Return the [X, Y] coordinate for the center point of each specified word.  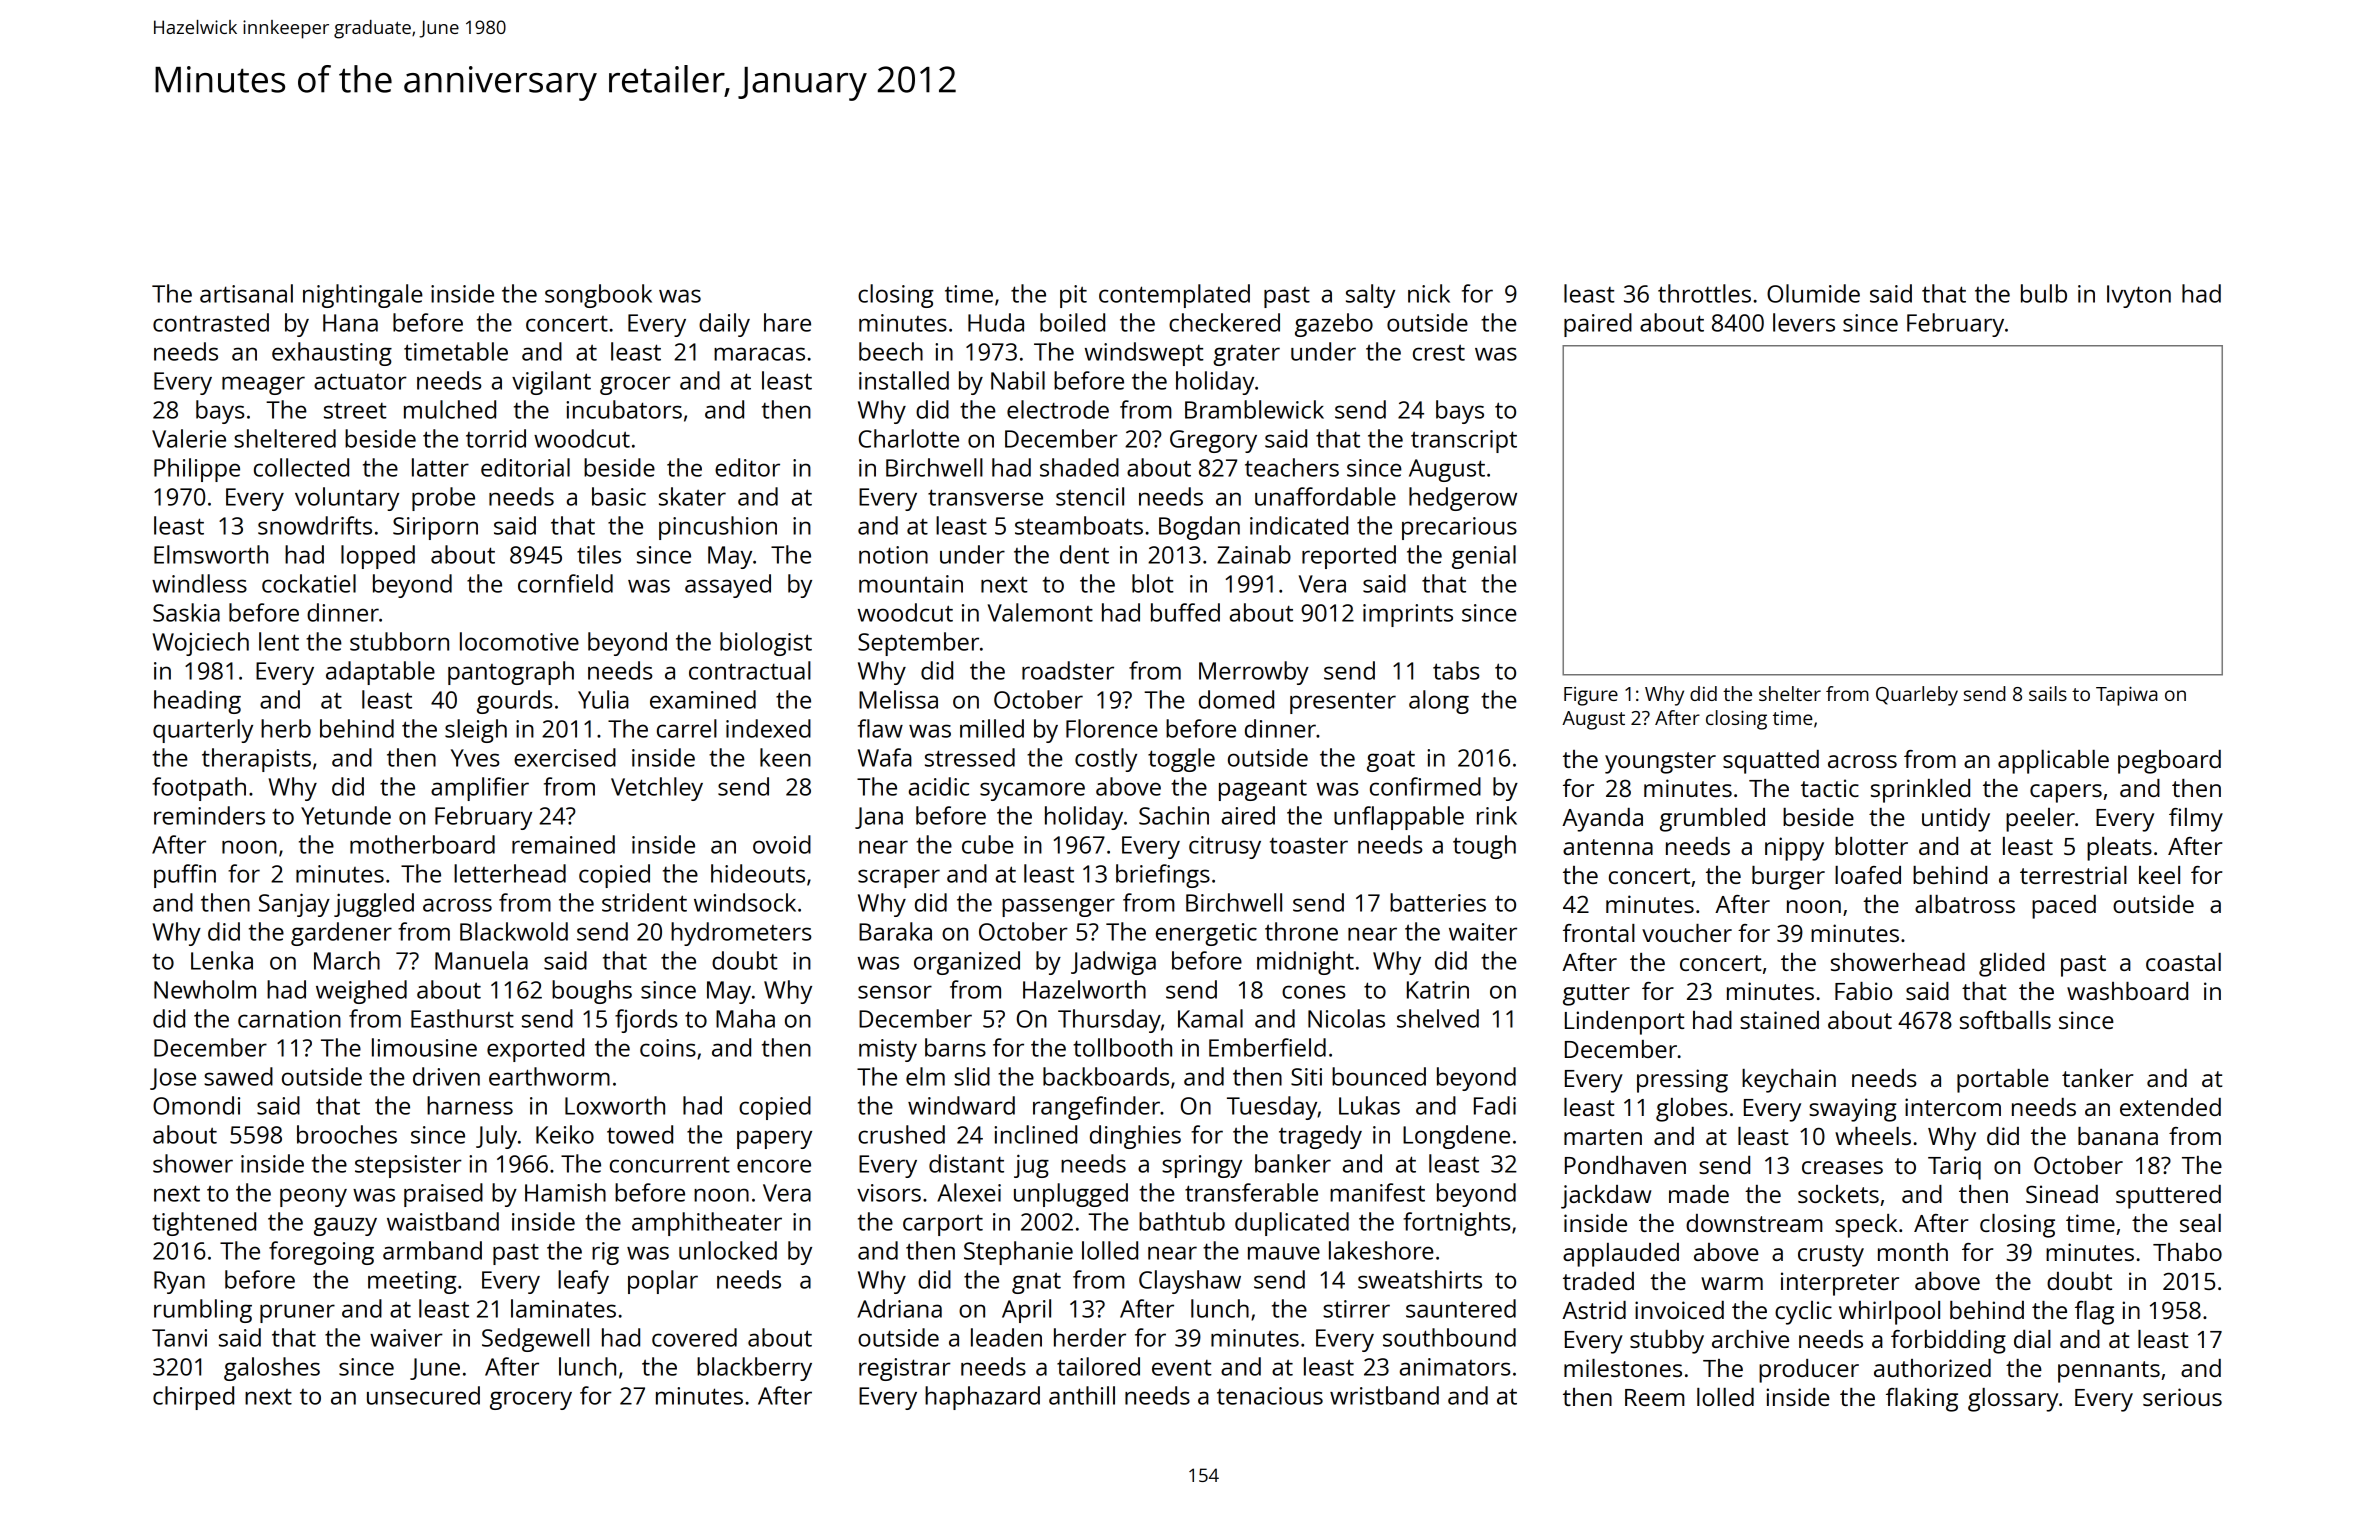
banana [2118, 1136]
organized [967, 963]
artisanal [246, 293]
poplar [663, 1282]
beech [891, 351]
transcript [1464, 441]
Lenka [222, 960]
